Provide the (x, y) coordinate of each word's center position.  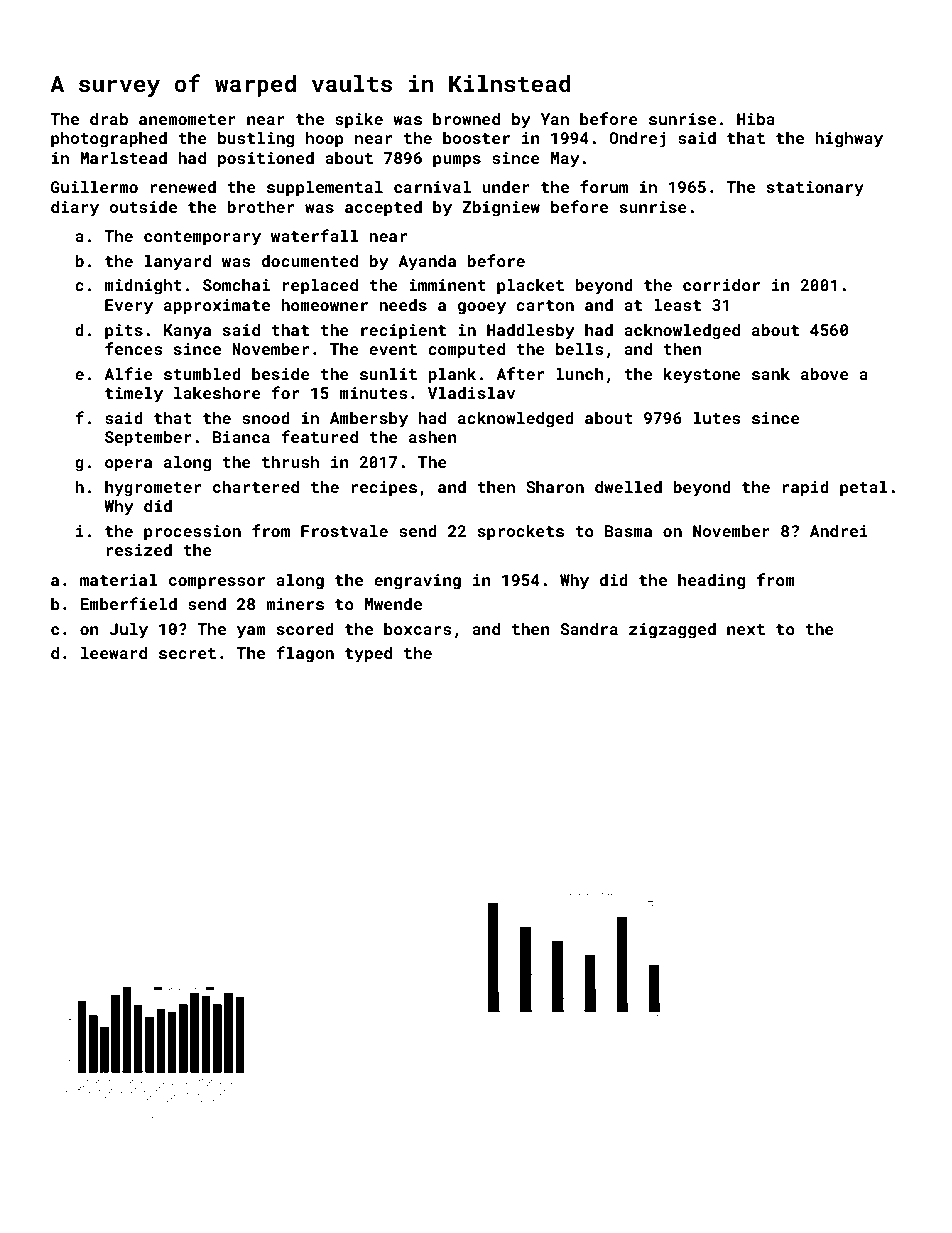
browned (466, 118)
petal (864, 488)
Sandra (589, 628)
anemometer (187, 119)
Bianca (241, 437)
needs (403, 304)
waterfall (315, 235)
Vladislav (471, 392)
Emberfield (128, 603)
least (677, 304)
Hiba (756, 118)
